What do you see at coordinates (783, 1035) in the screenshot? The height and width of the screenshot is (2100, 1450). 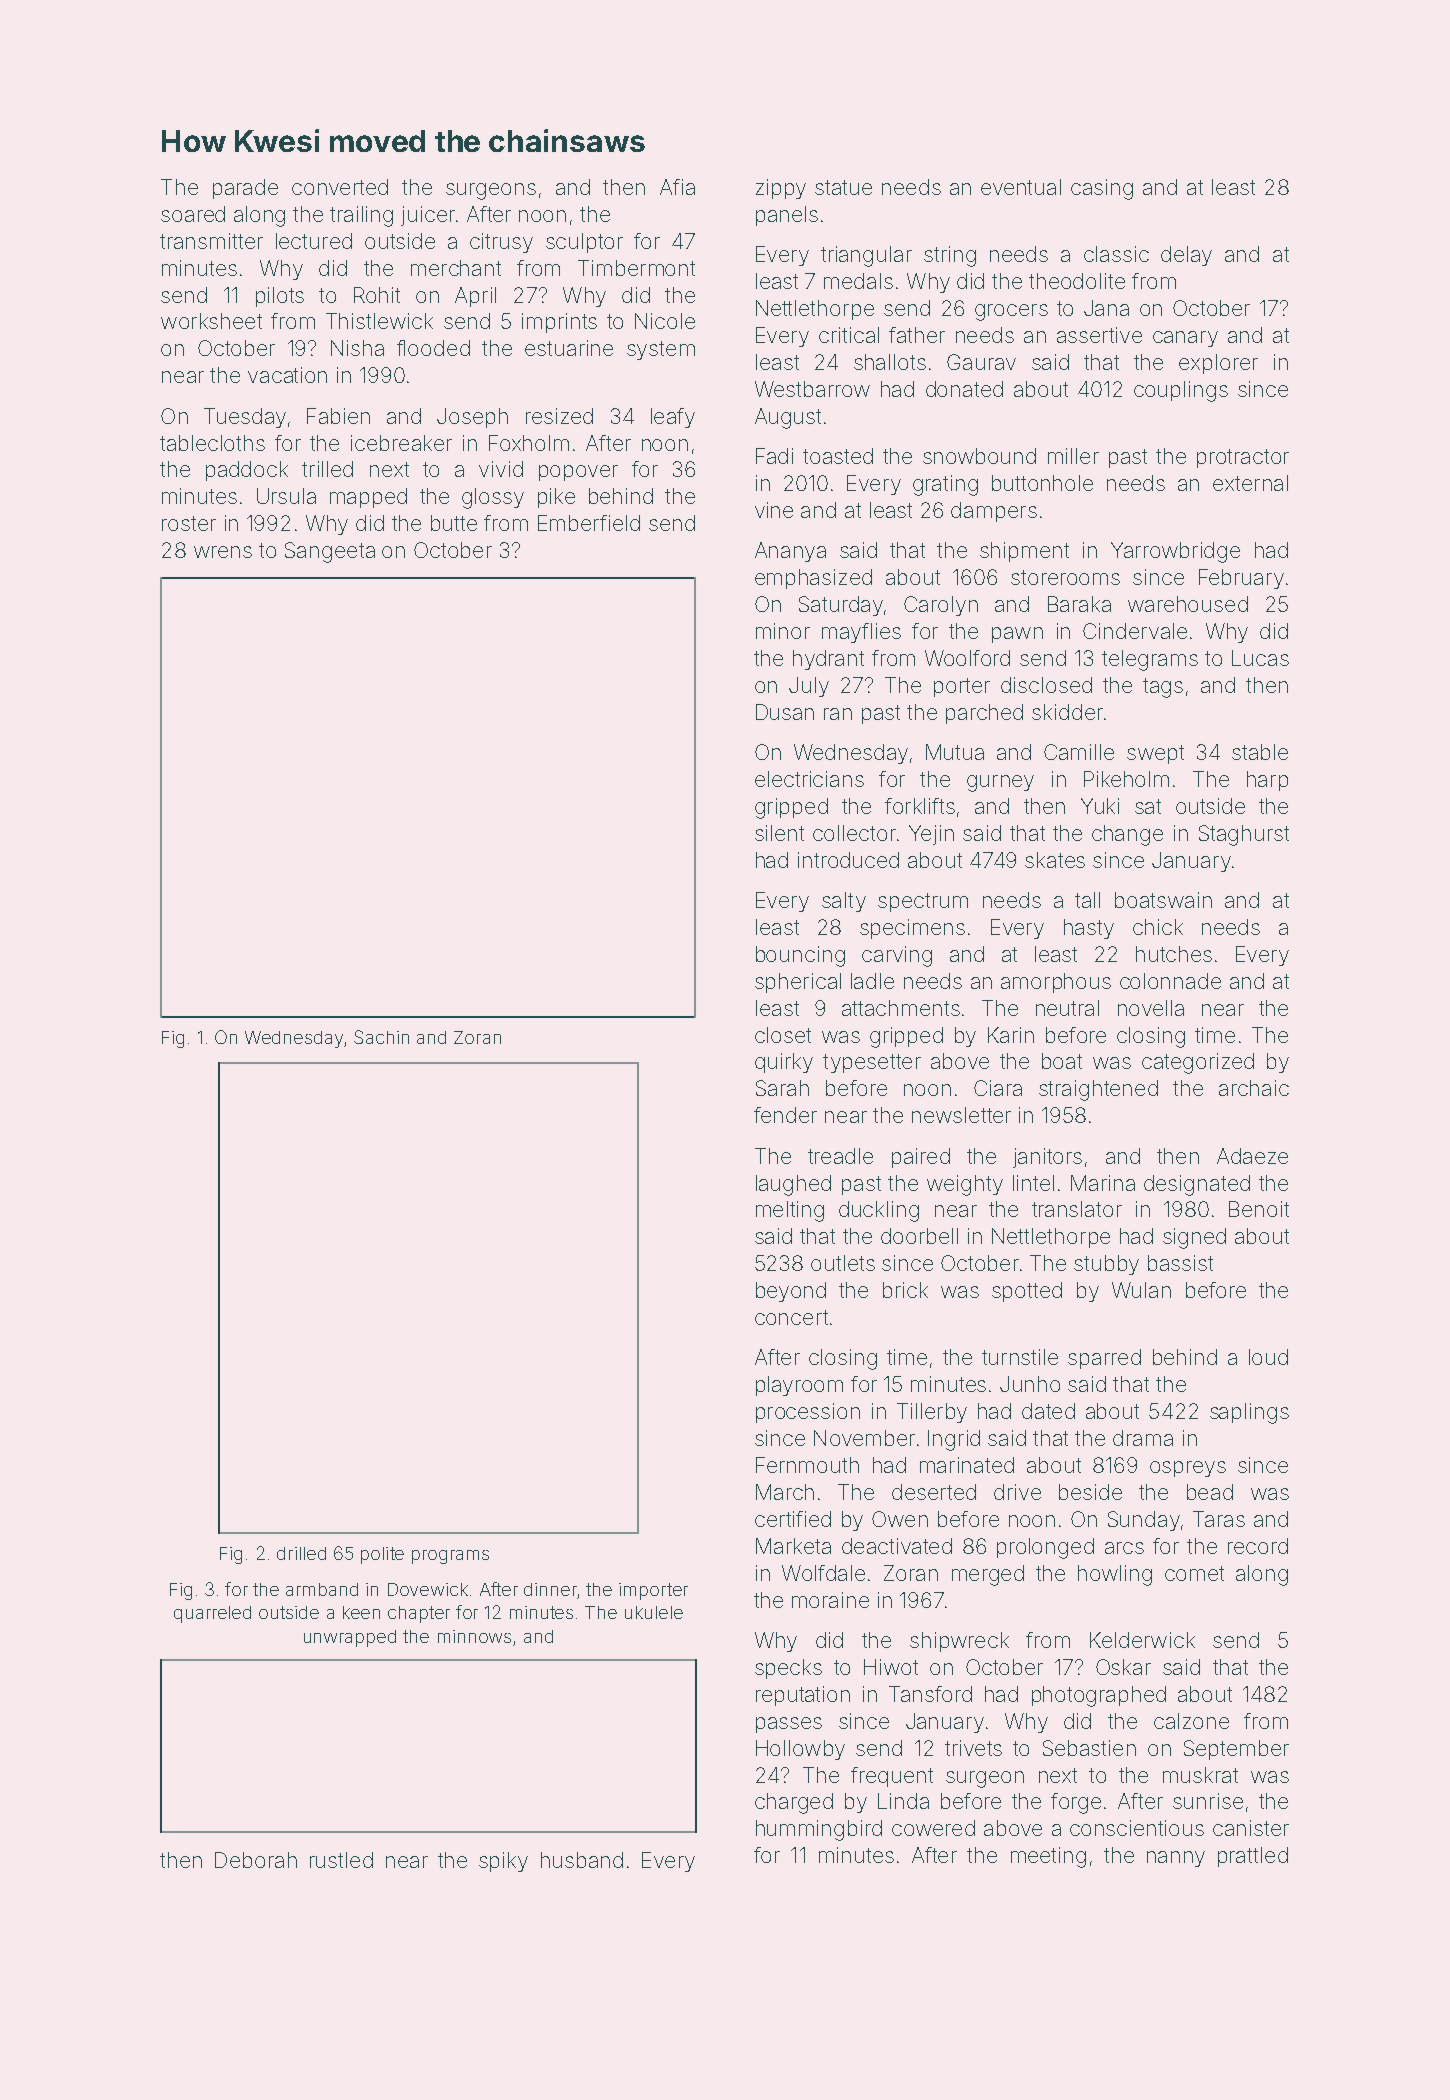 I see `closet` at bounding box center [783, 1035].
